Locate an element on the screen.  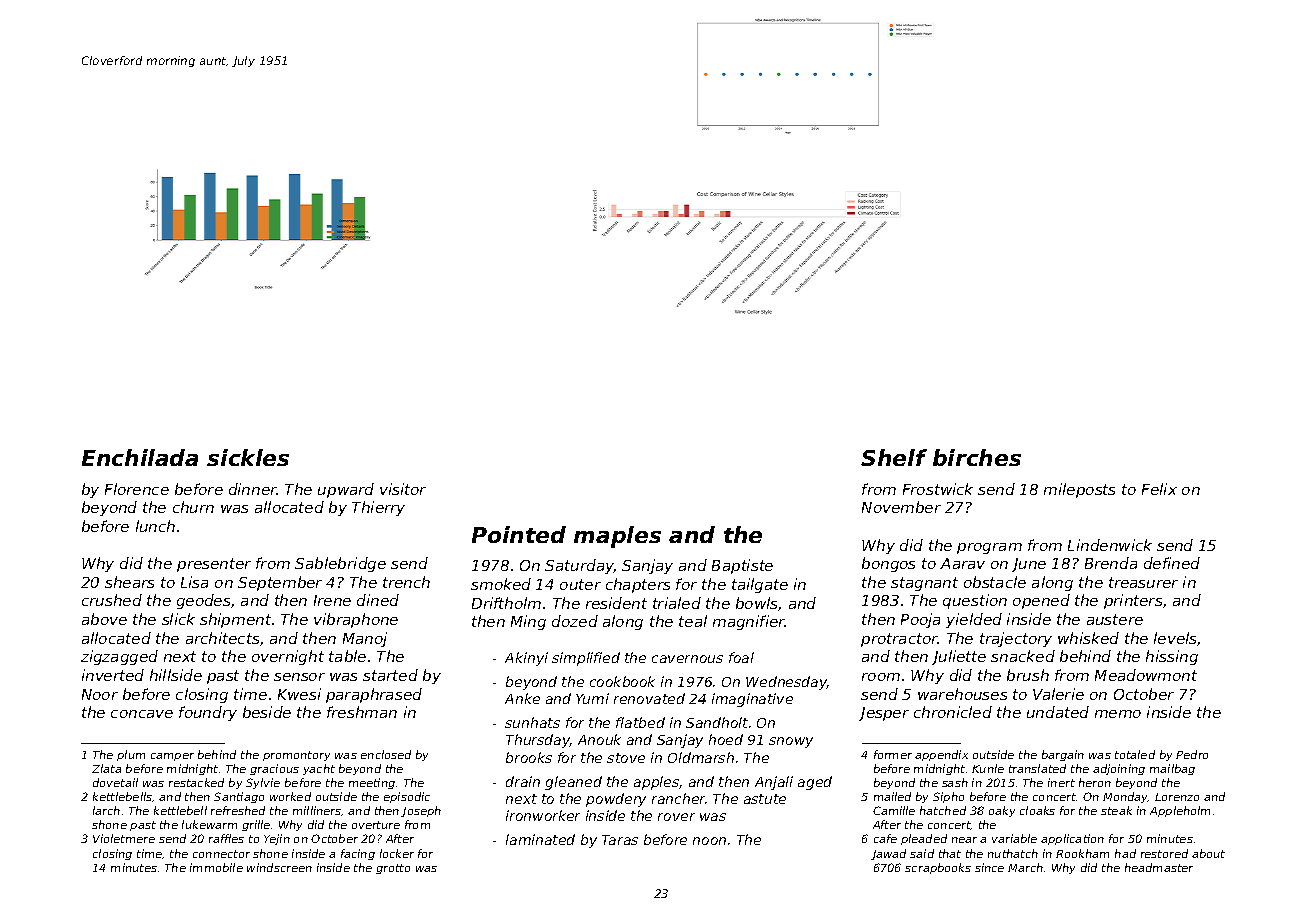
program is located at coordinates (989, 548).
